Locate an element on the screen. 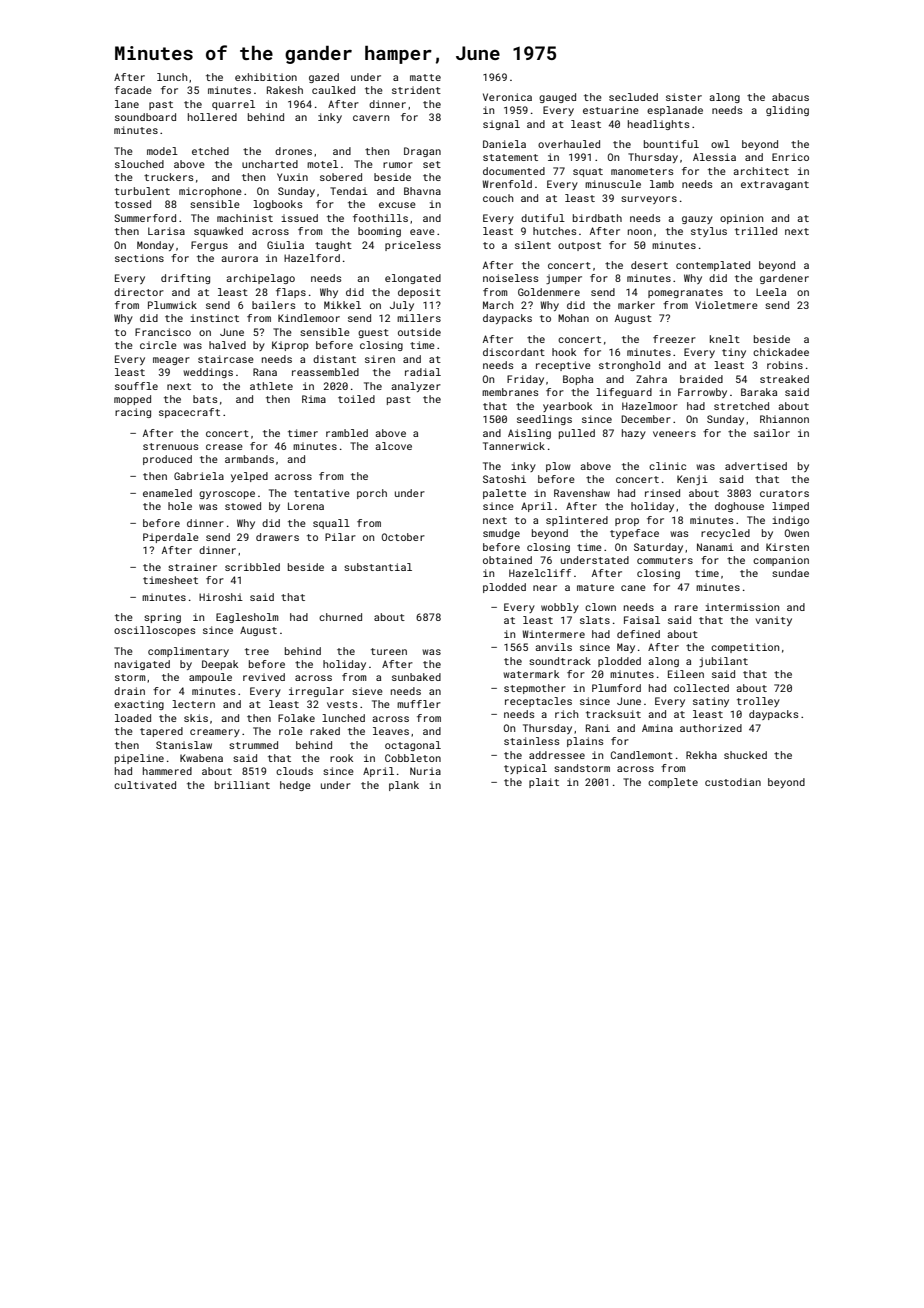 The image size is (924, 1308). abacus is located at coordinates (790, 97).
